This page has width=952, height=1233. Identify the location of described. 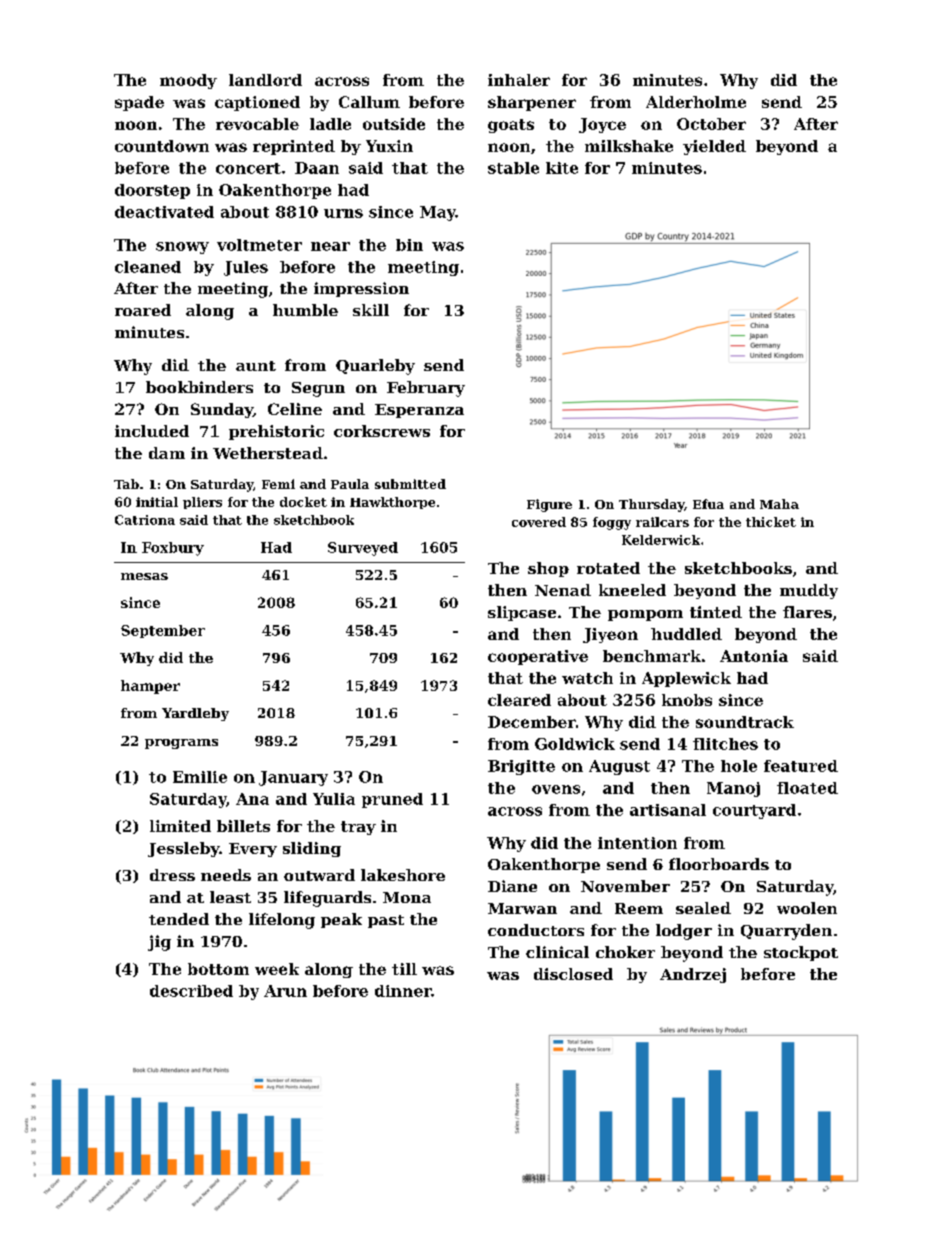
(191, 991).
